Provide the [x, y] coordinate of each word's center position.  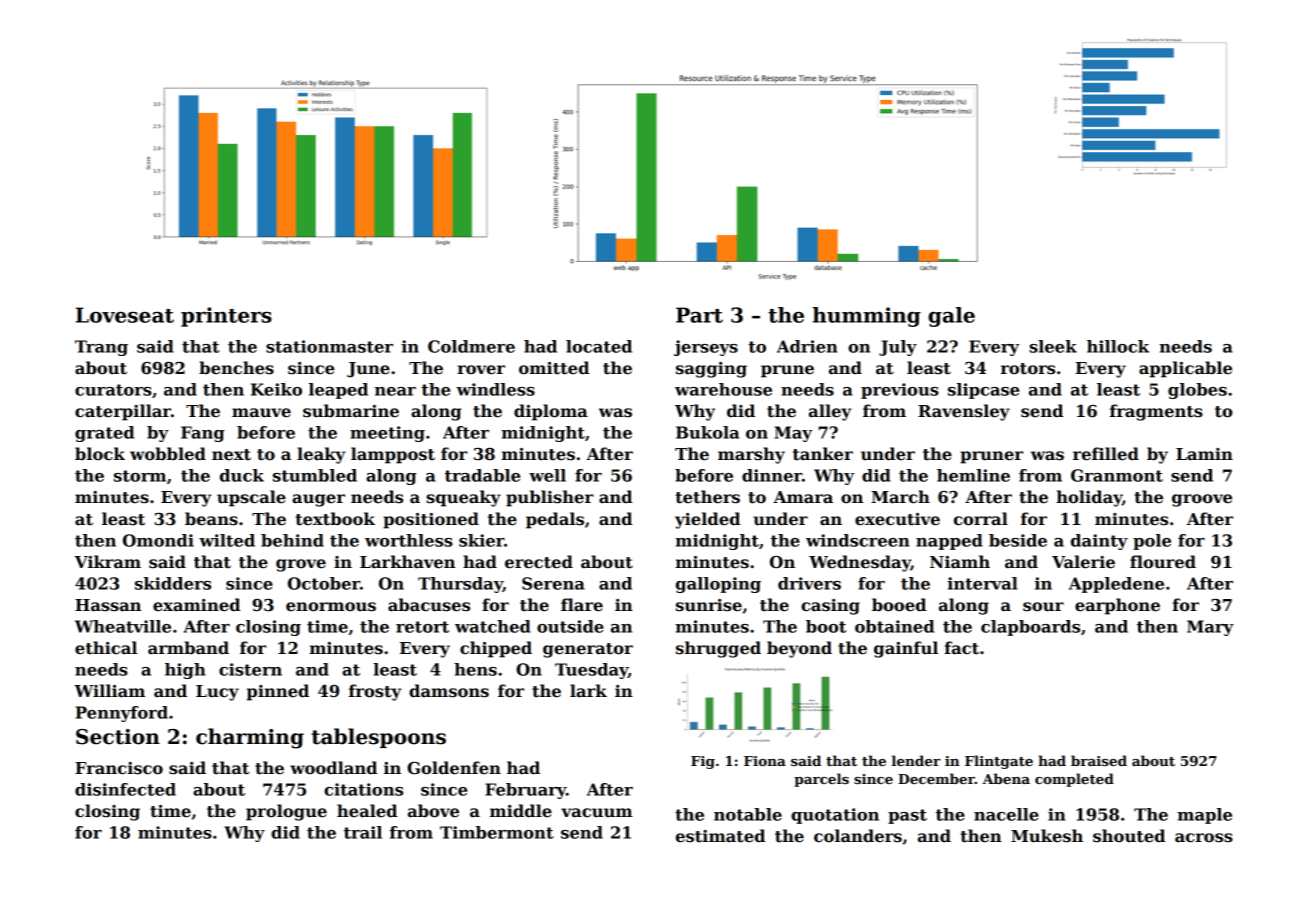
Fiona [765, 761]
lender [916, 760]
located [599, 346]
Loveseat [125, 315]
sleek [1053, 346]
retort [422, 627]
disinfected [125, 789]
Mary [1210, 628]
